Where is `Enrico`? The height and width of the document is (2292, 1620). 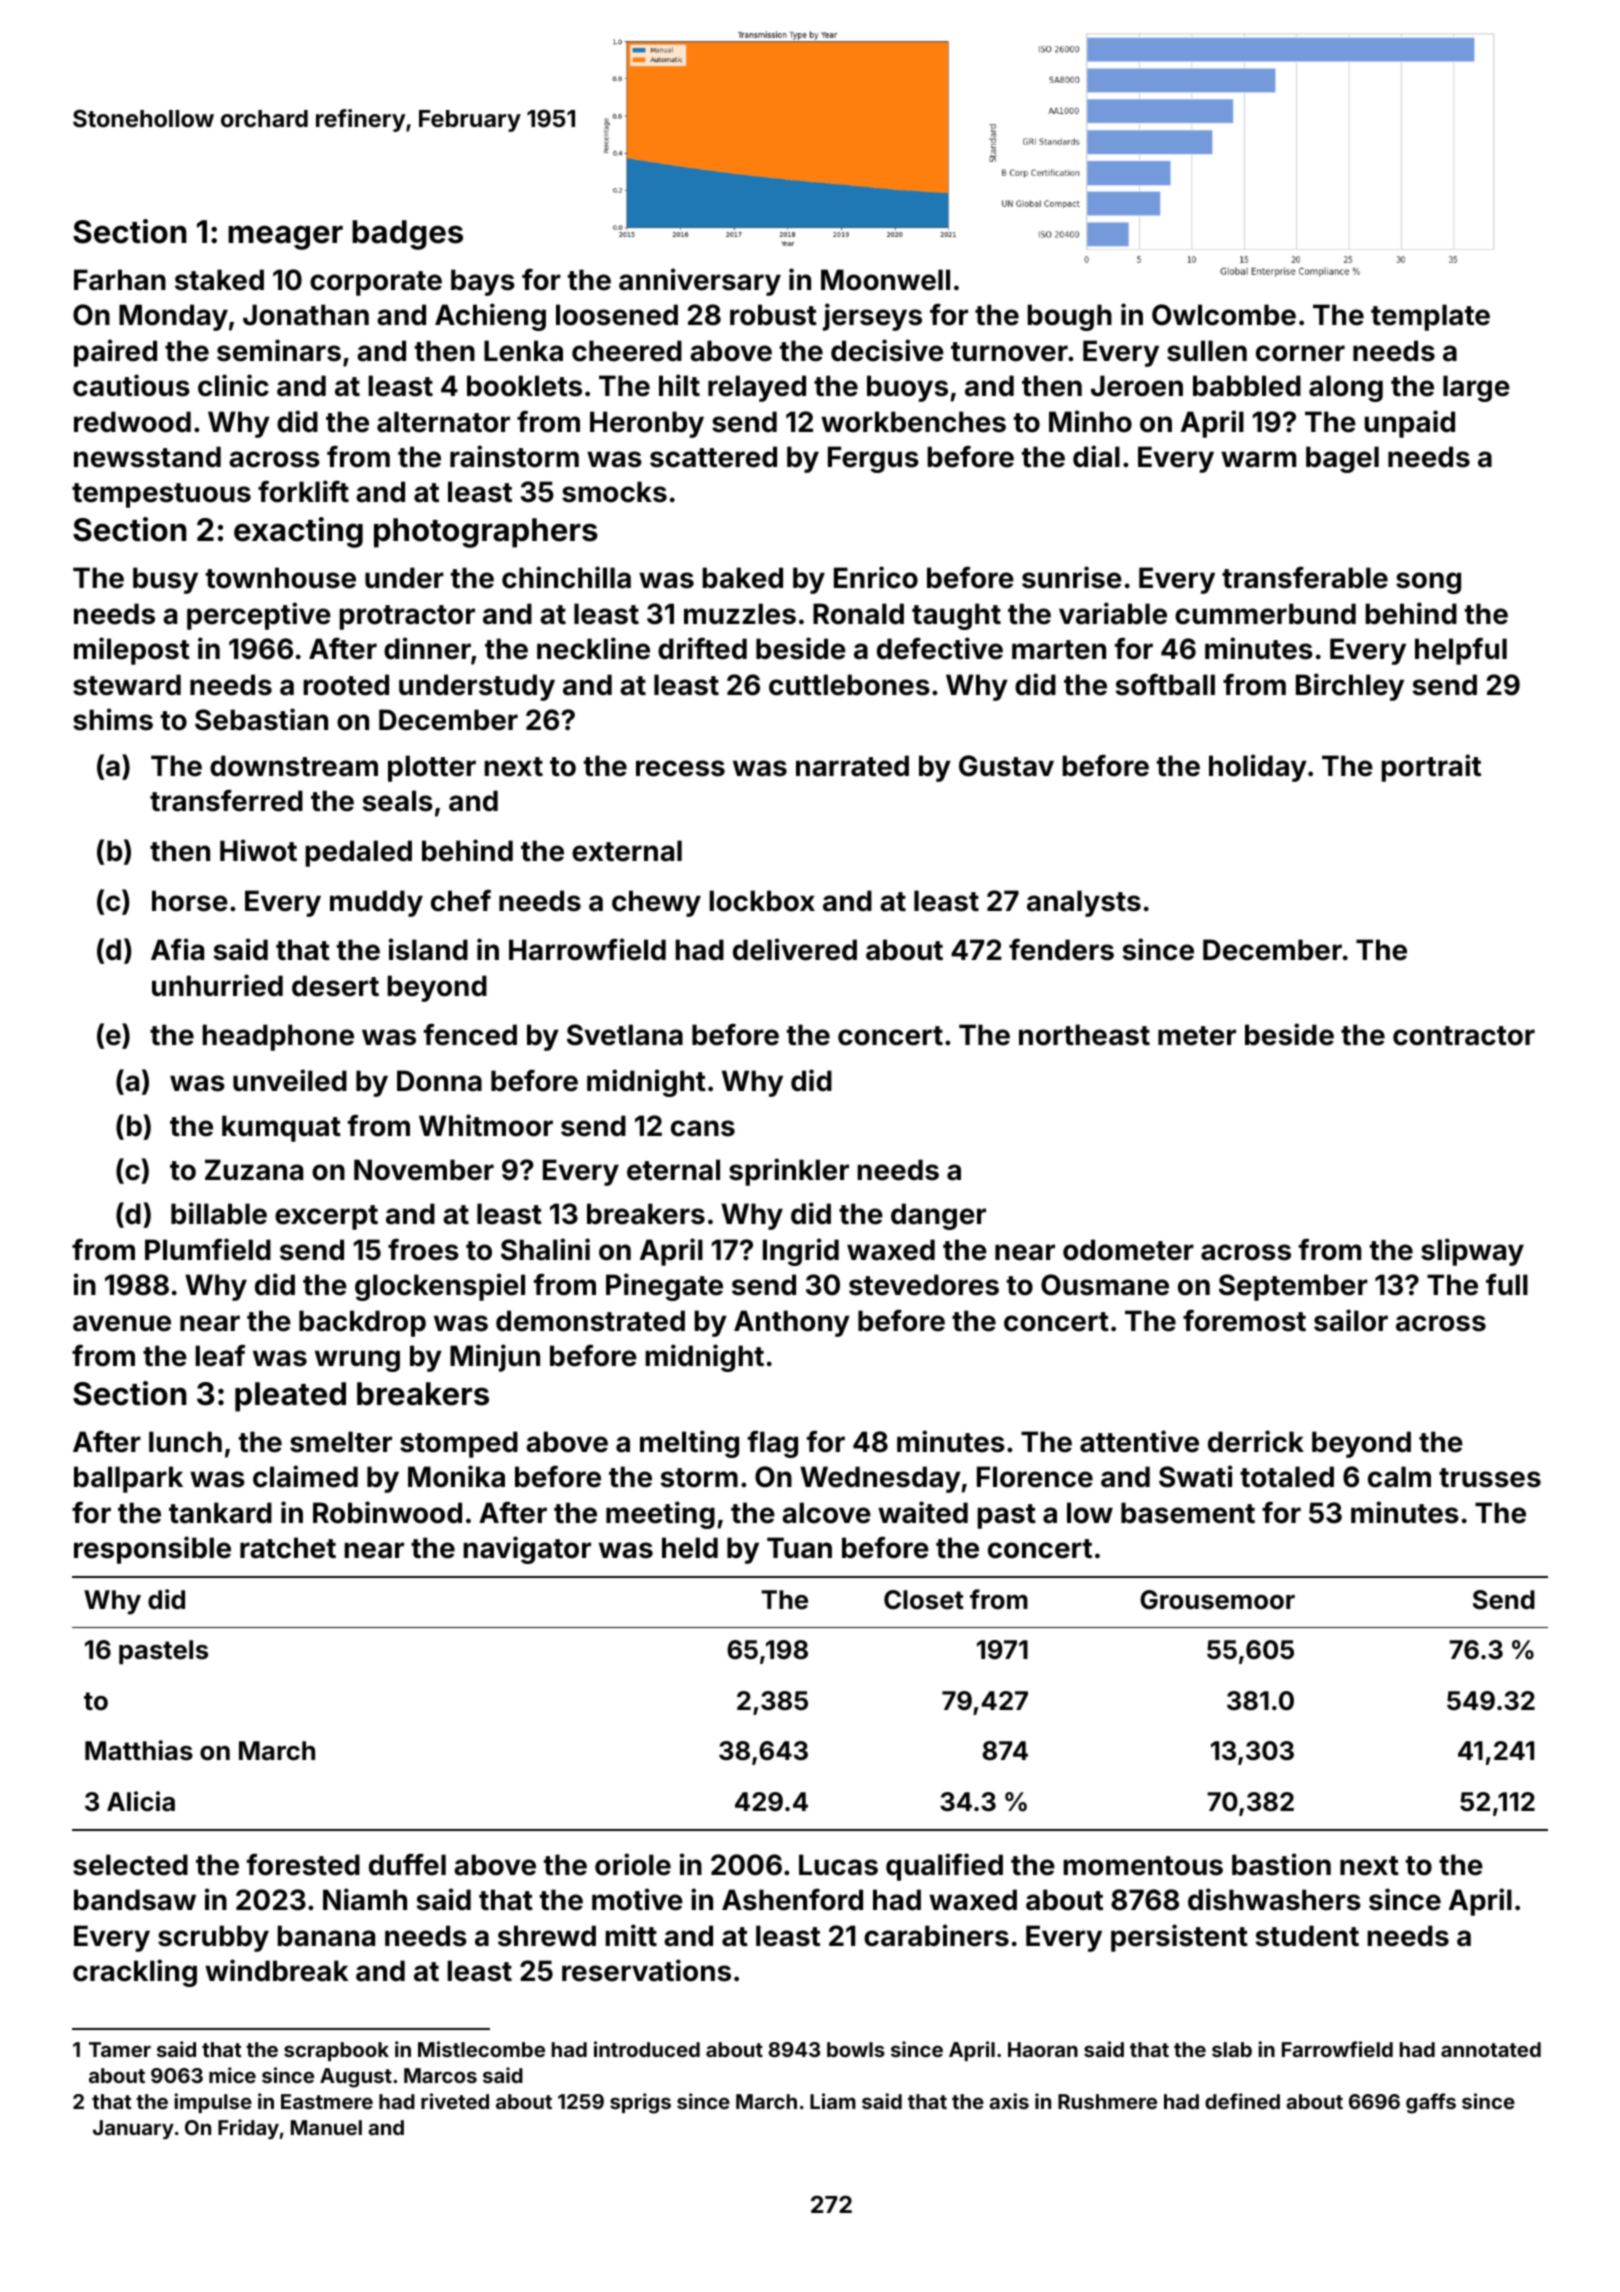 Enrico is located at coordinates (876, 577).
